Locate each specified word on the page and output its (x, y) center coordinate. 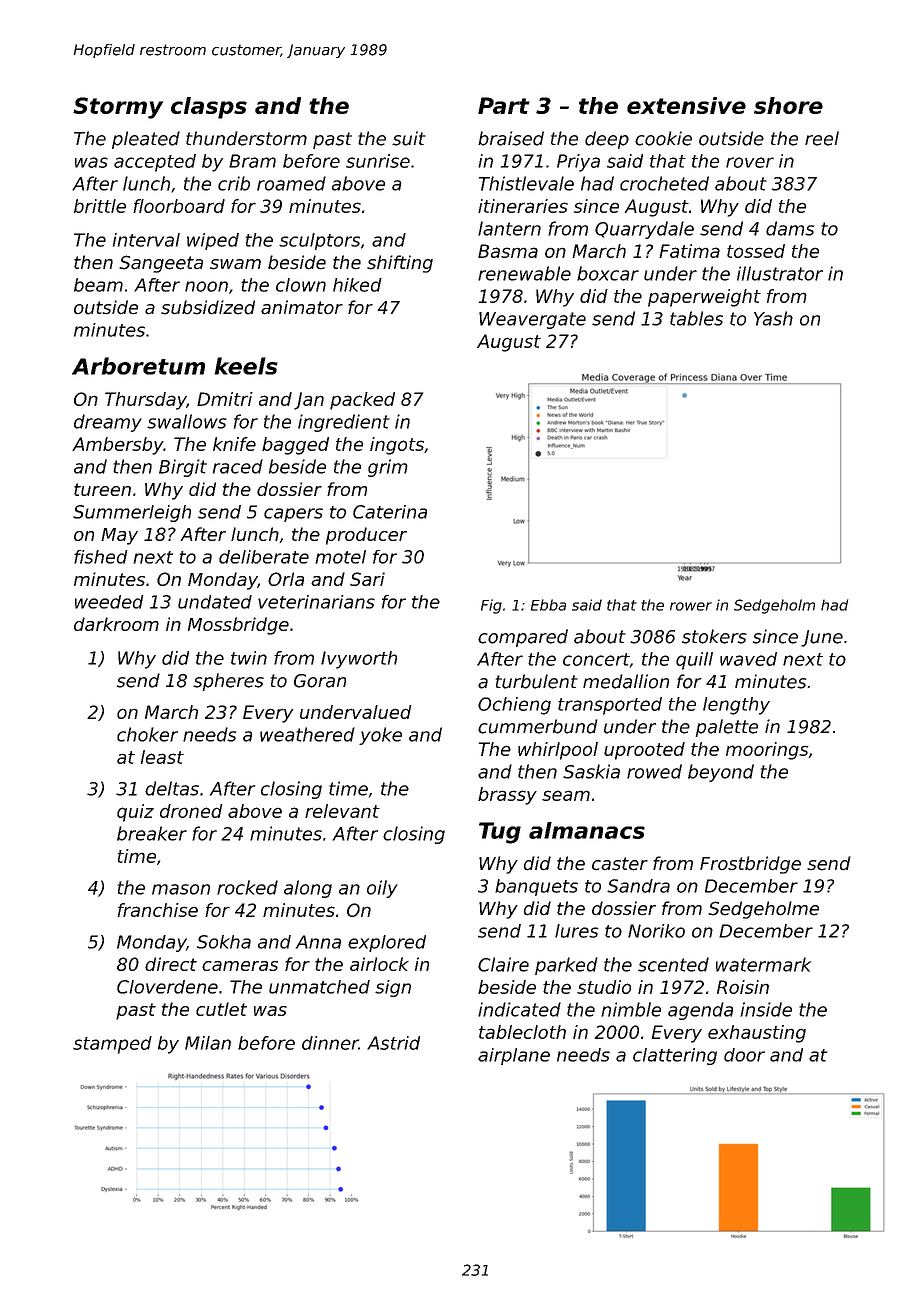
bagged (295, 446)
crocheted (664, 183)
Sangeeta (161, 264)
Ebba (548, 605)
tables (696, 318)
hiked (357, 285)
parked (566, 966)
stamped (112, 1045)
